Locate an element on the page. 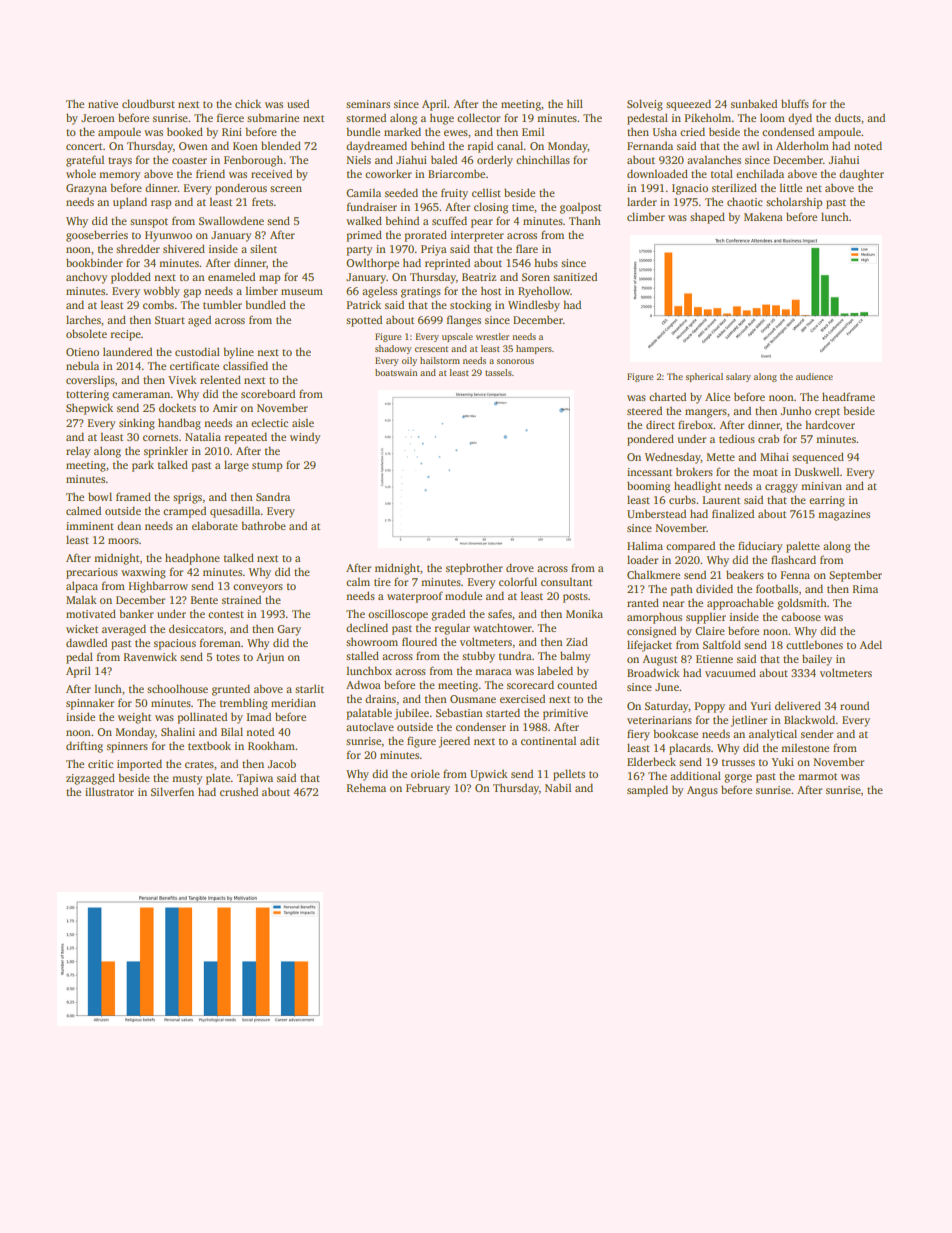  crushed is located at coordinates (239, 791).
